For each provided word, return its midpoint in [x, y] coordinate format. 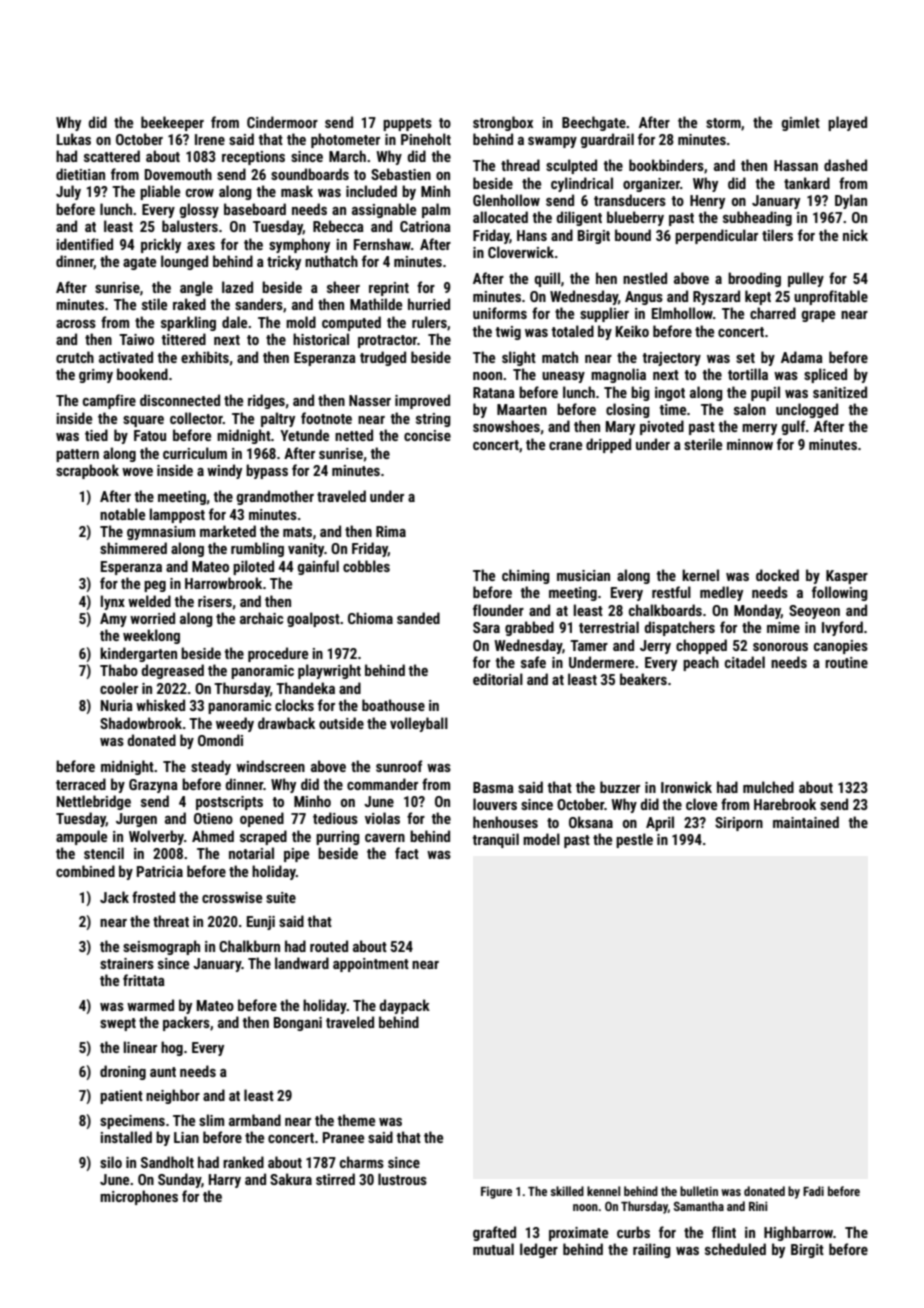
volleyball [419, 724]
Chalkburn [249, 946]
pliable [160, 192]
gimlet [801, 123]
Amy [113, 620]
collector [196, 418]
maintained [806, 822]
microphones [139, 1197]
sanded [418, 618]
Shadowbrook [141, 723]
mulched [768, 787]
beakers [643, 679]
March [347, 156]
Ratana [494, 392]
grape [818, 316]
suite [281, 897]
